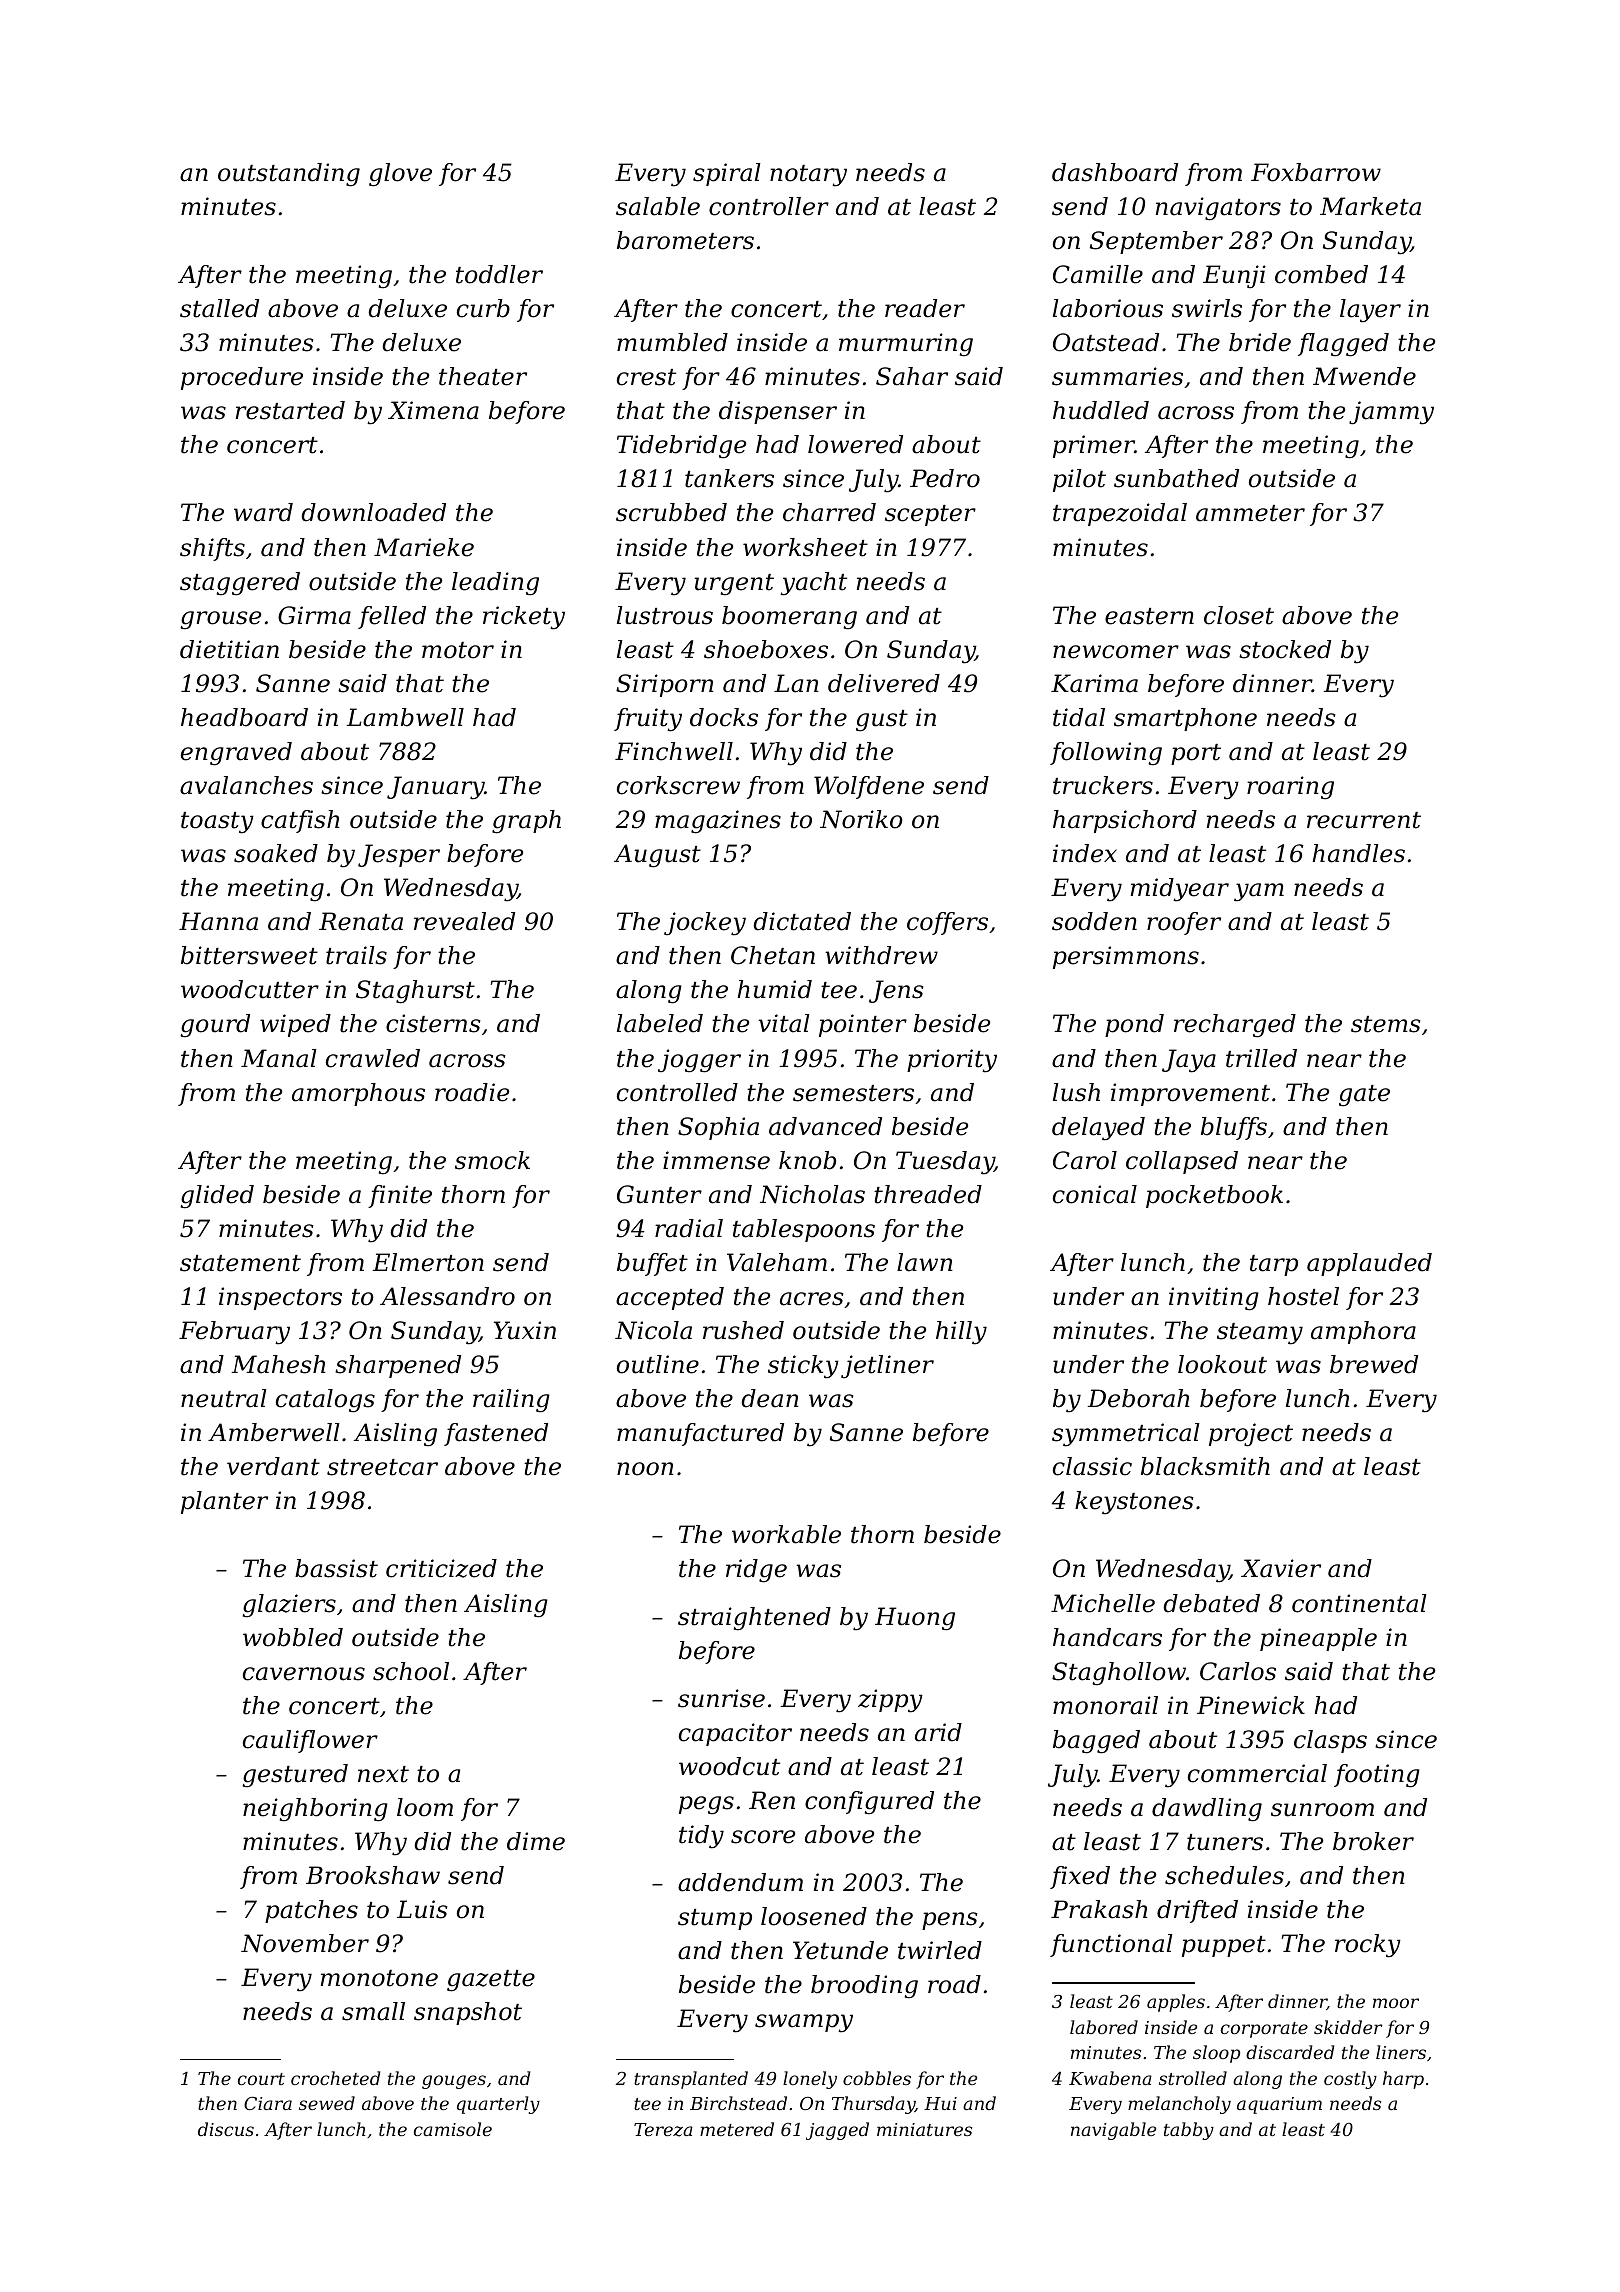  What do you see at coordinates (295, 1775) in the screenshot?
I see `gestured` at bounding box center [295, 1775].
